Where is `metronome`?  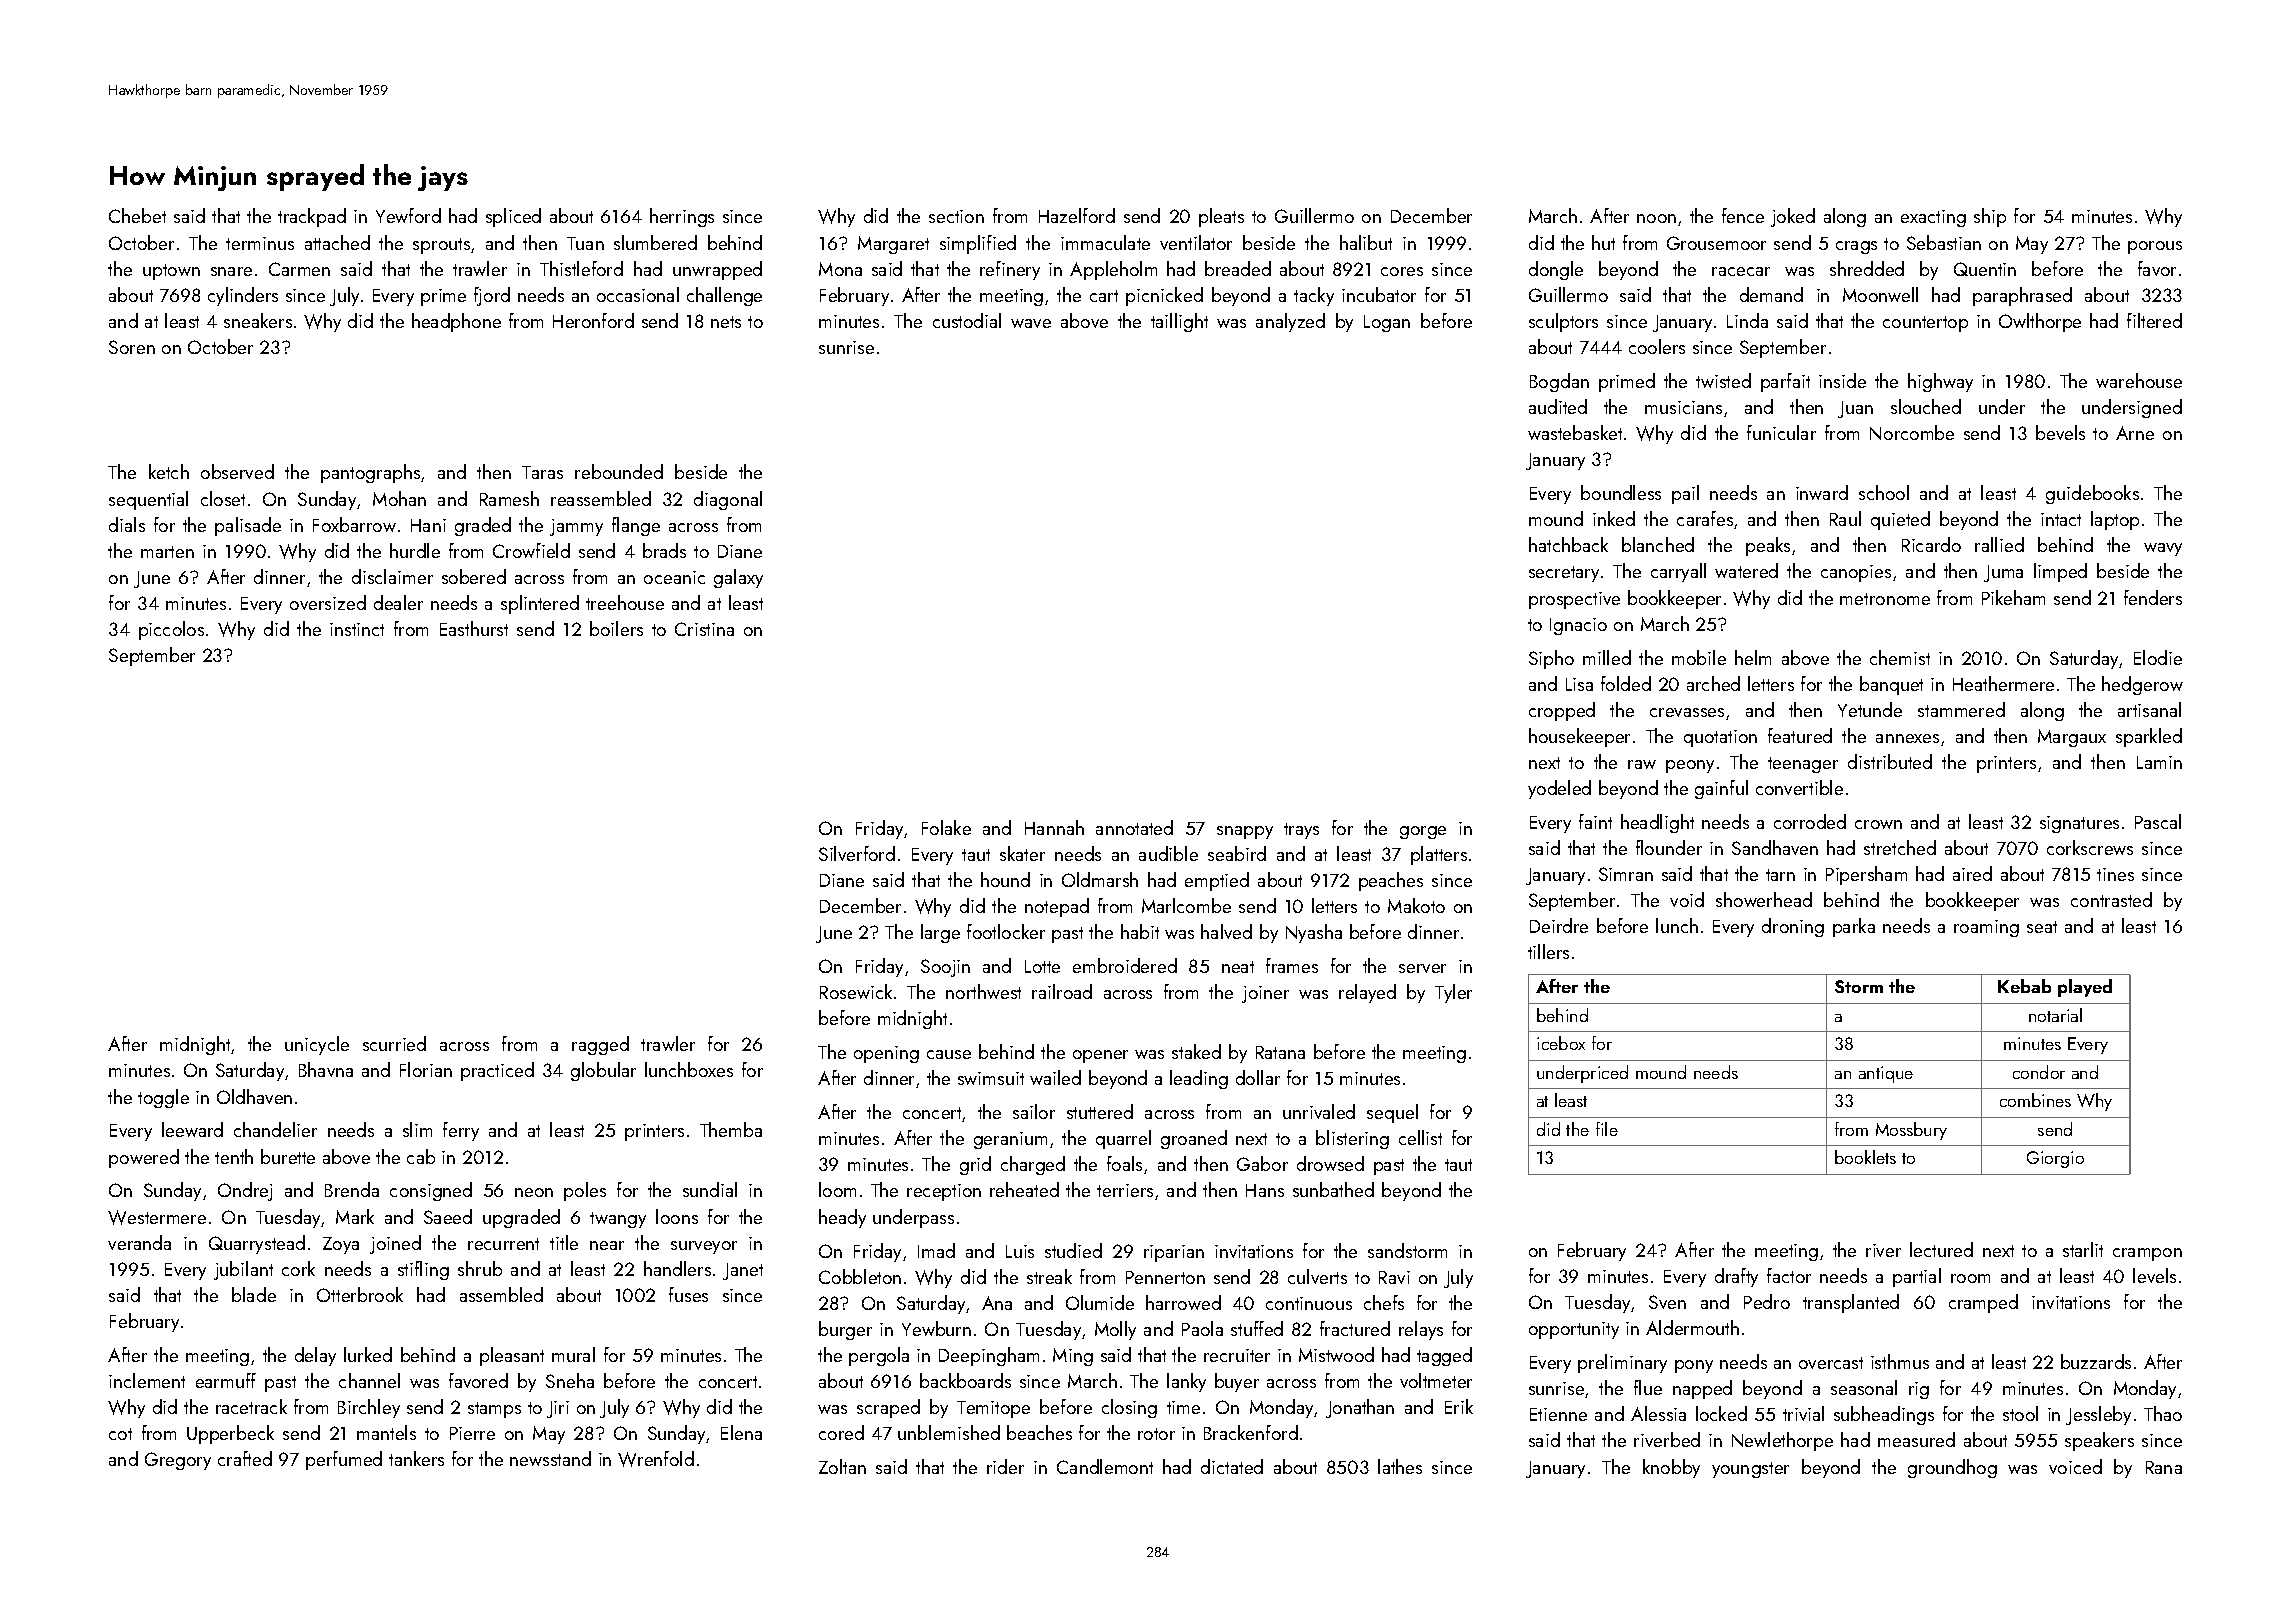
metronome is located at coordinates (1885, 599).
